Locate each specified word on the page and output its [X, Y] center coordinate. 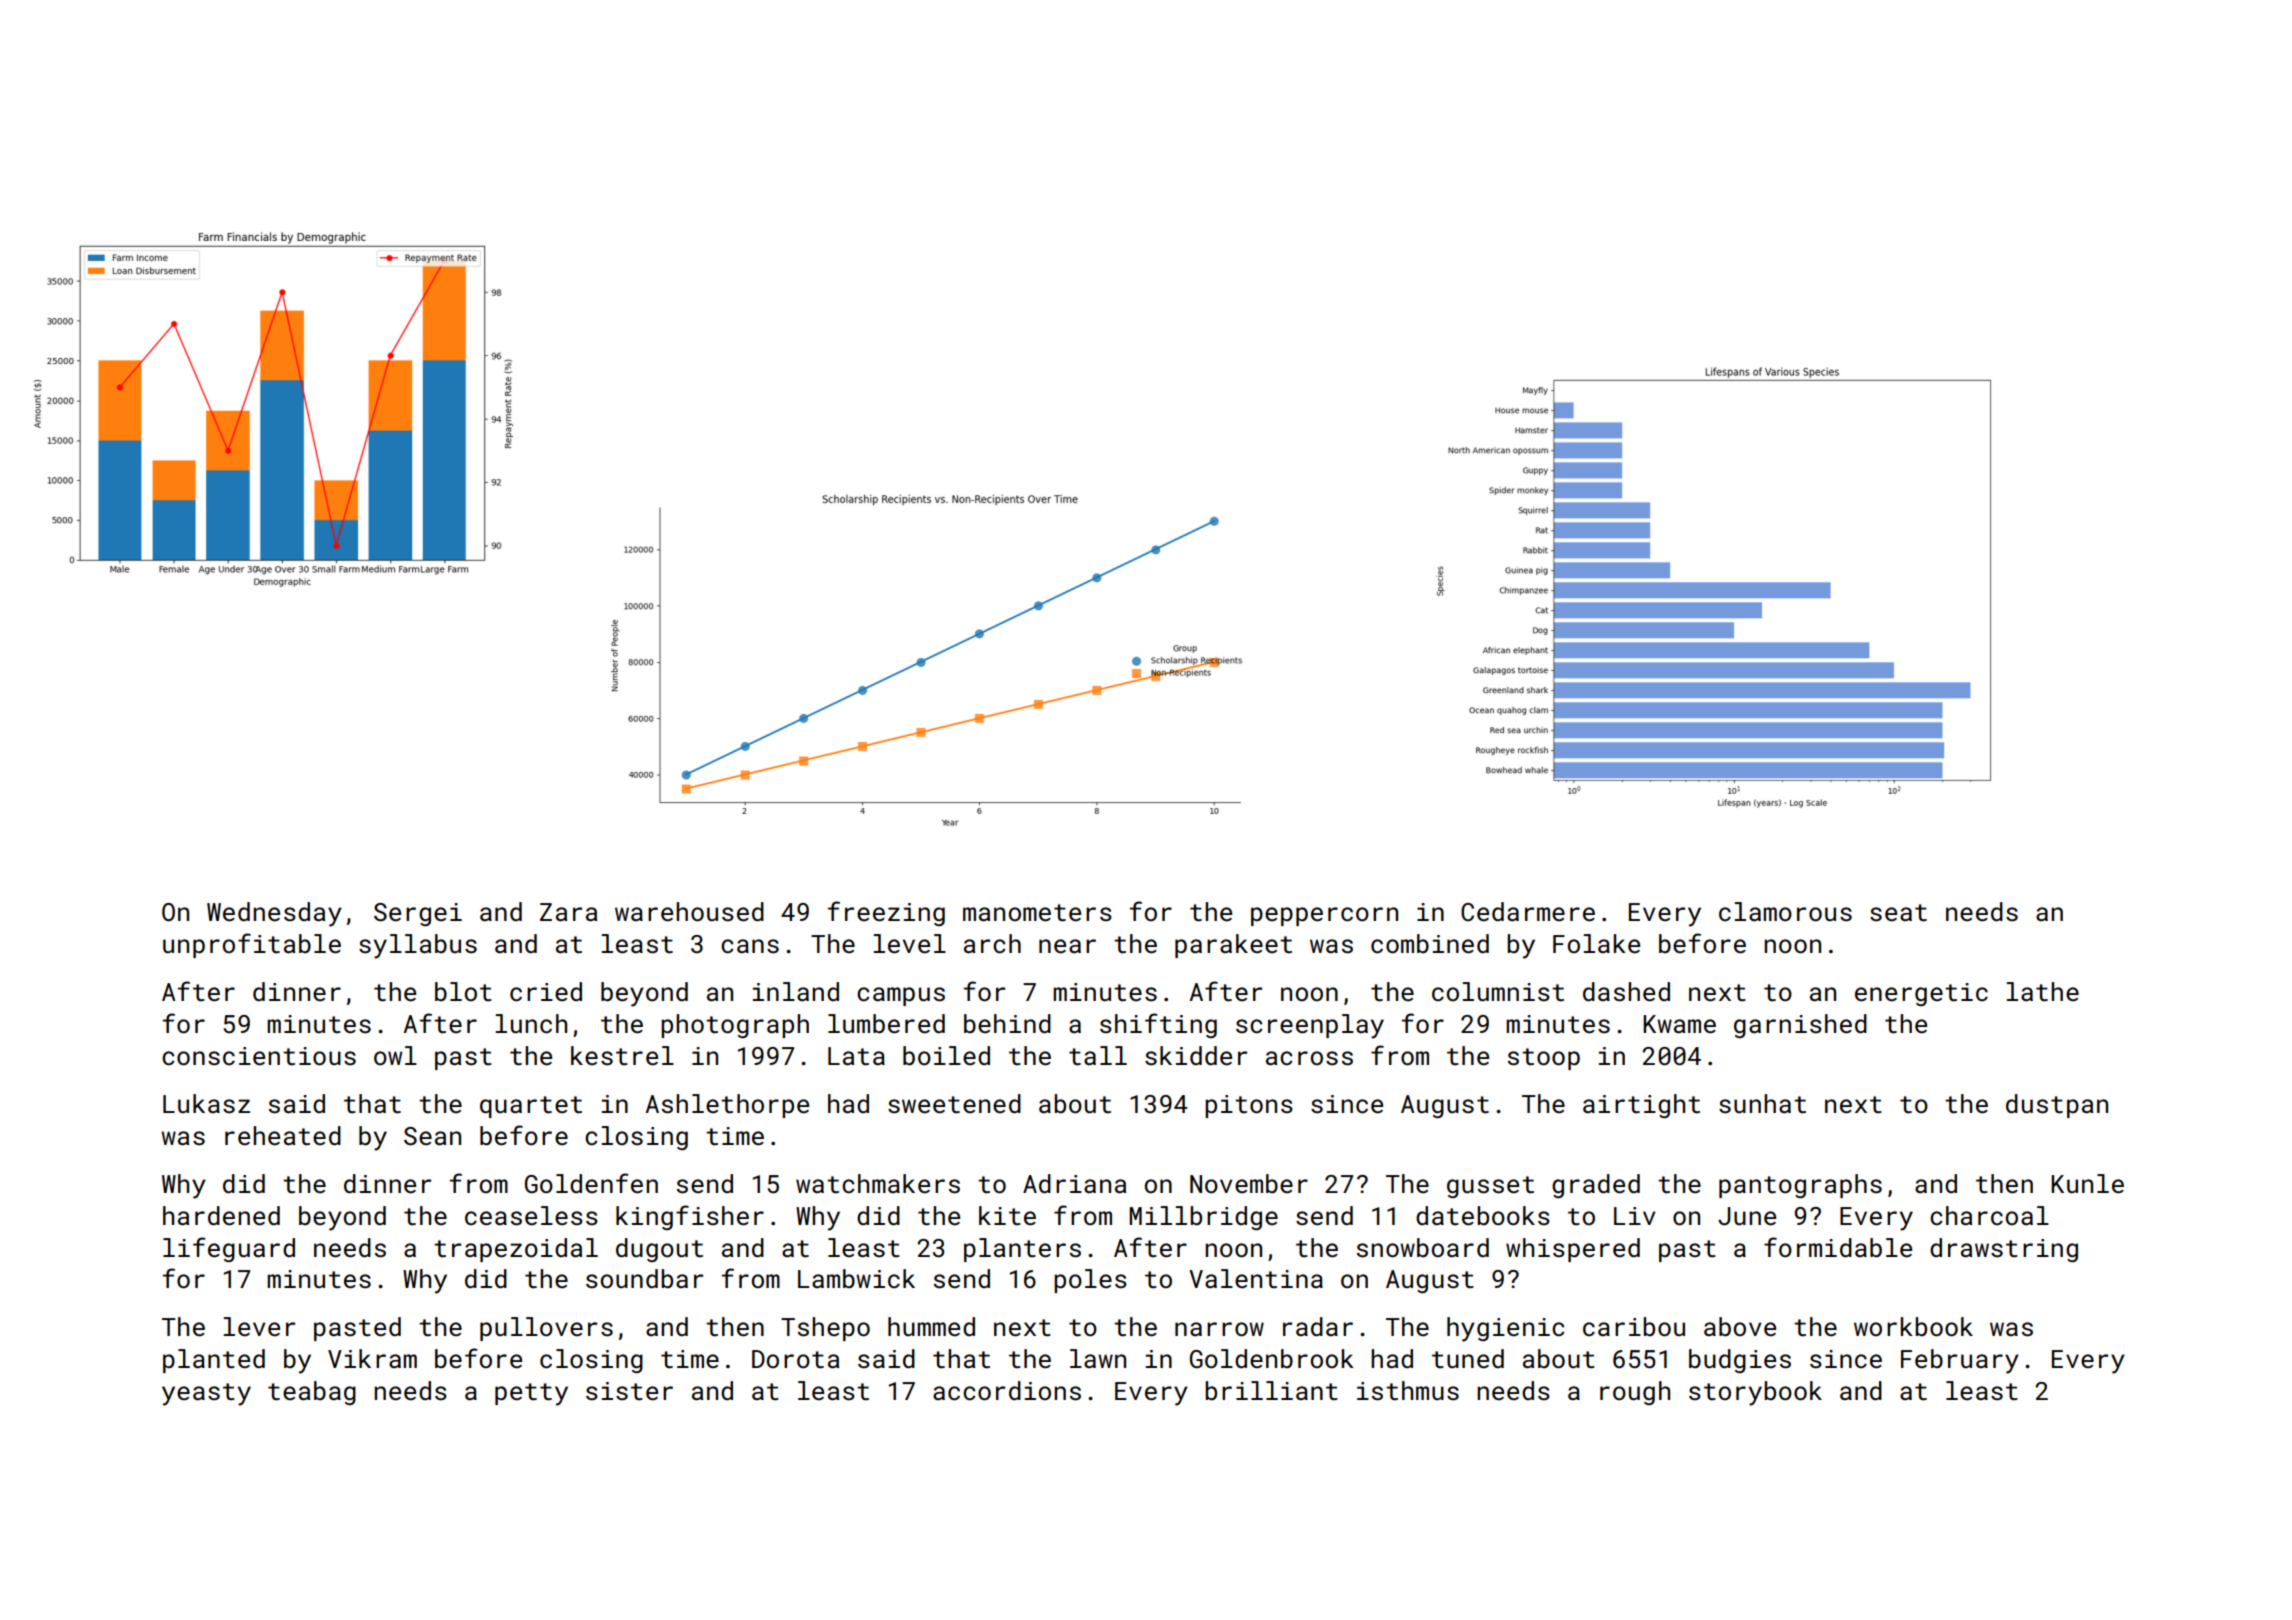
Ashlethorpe [727, 1106]
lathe [2042, 992]
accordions [1007, 1391]
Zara [568, 912]
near [1067, 946]
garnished [1800, 1026]
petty [531, 1394]
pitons [1249, 1106]
